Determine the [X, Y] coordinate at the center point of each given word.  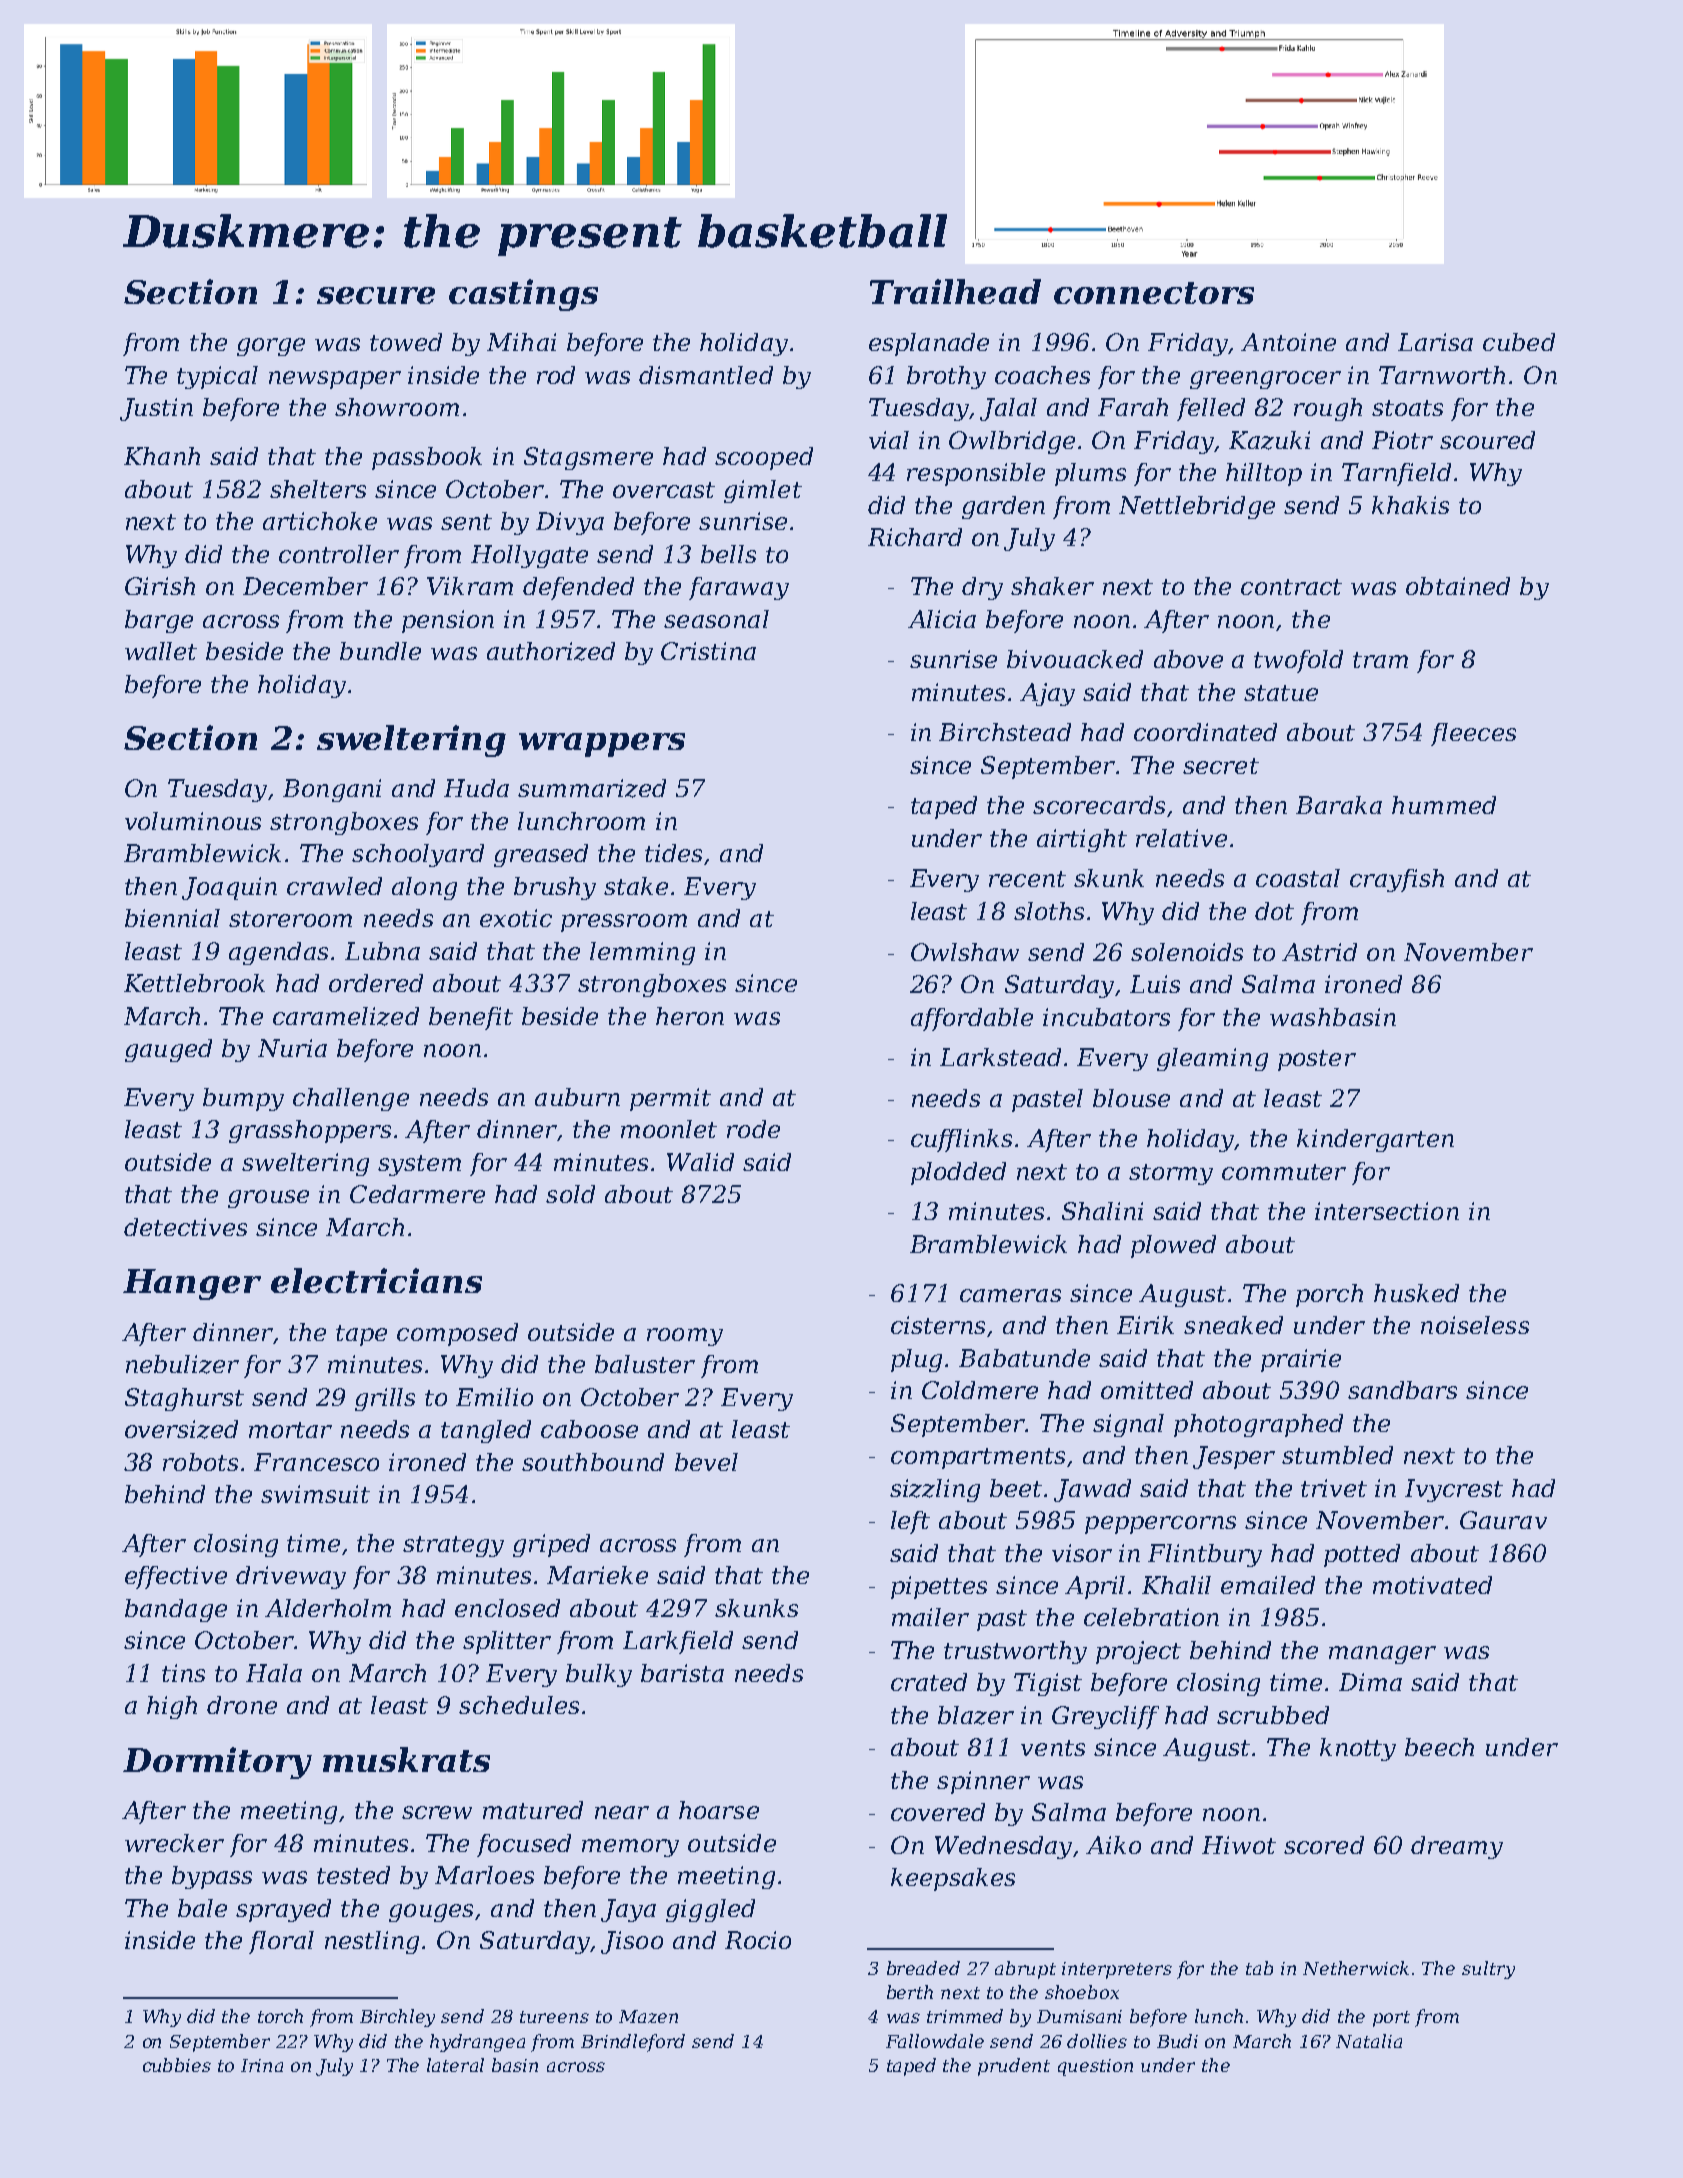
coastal [1298, 878]
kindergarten [1375, 1140]
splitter [507, 1642]
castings [523, 295]
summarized [592, 788]
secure [376, 295]
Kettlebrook [194, 983]
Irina [262, 2065]
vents [1053, 1748]
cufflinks [961, 1140]
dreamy [1457, 1847]
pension [448, 621]
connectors [1154, 293]
